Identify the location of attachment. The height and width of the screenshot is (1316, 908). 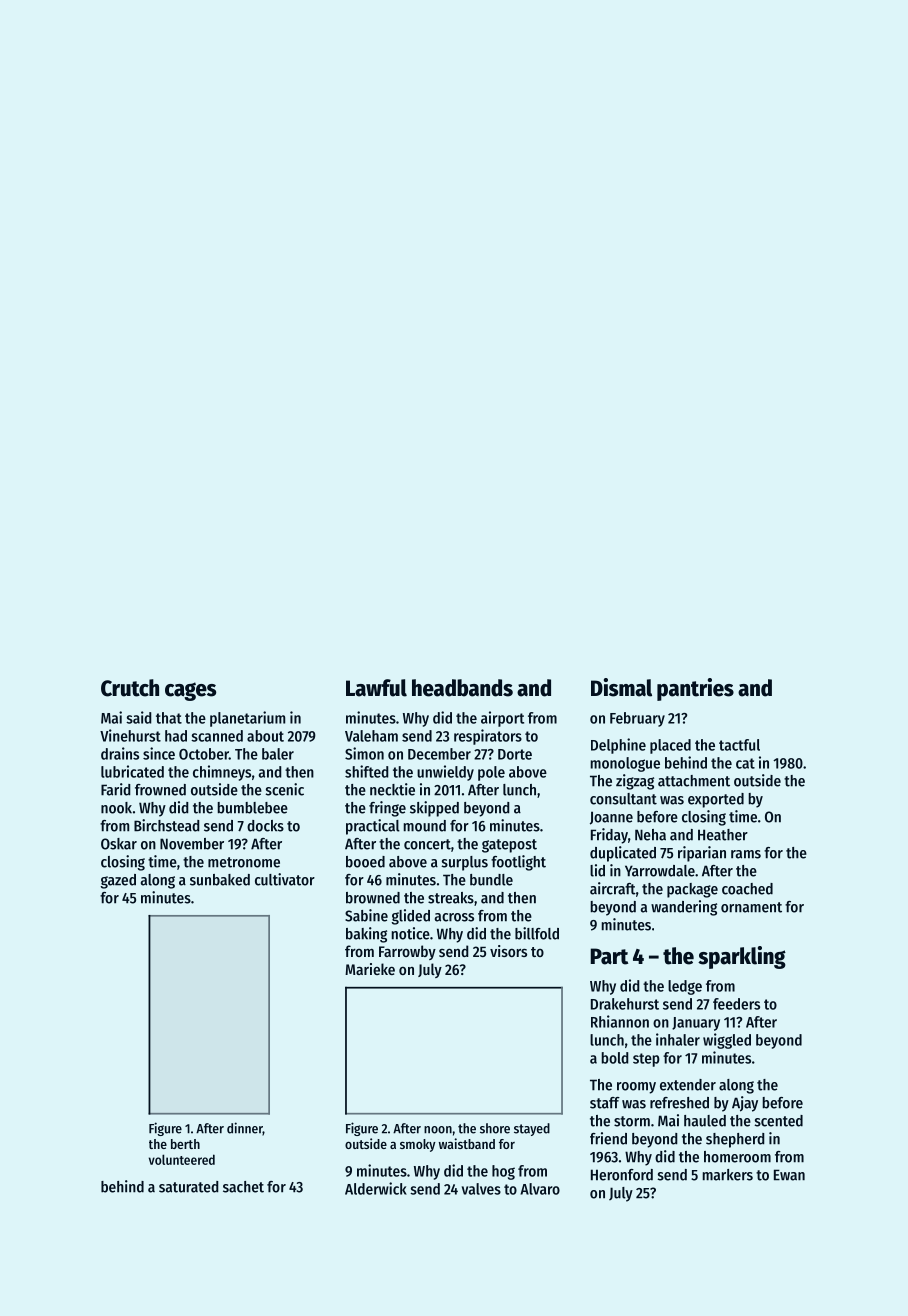
(694, 781).
